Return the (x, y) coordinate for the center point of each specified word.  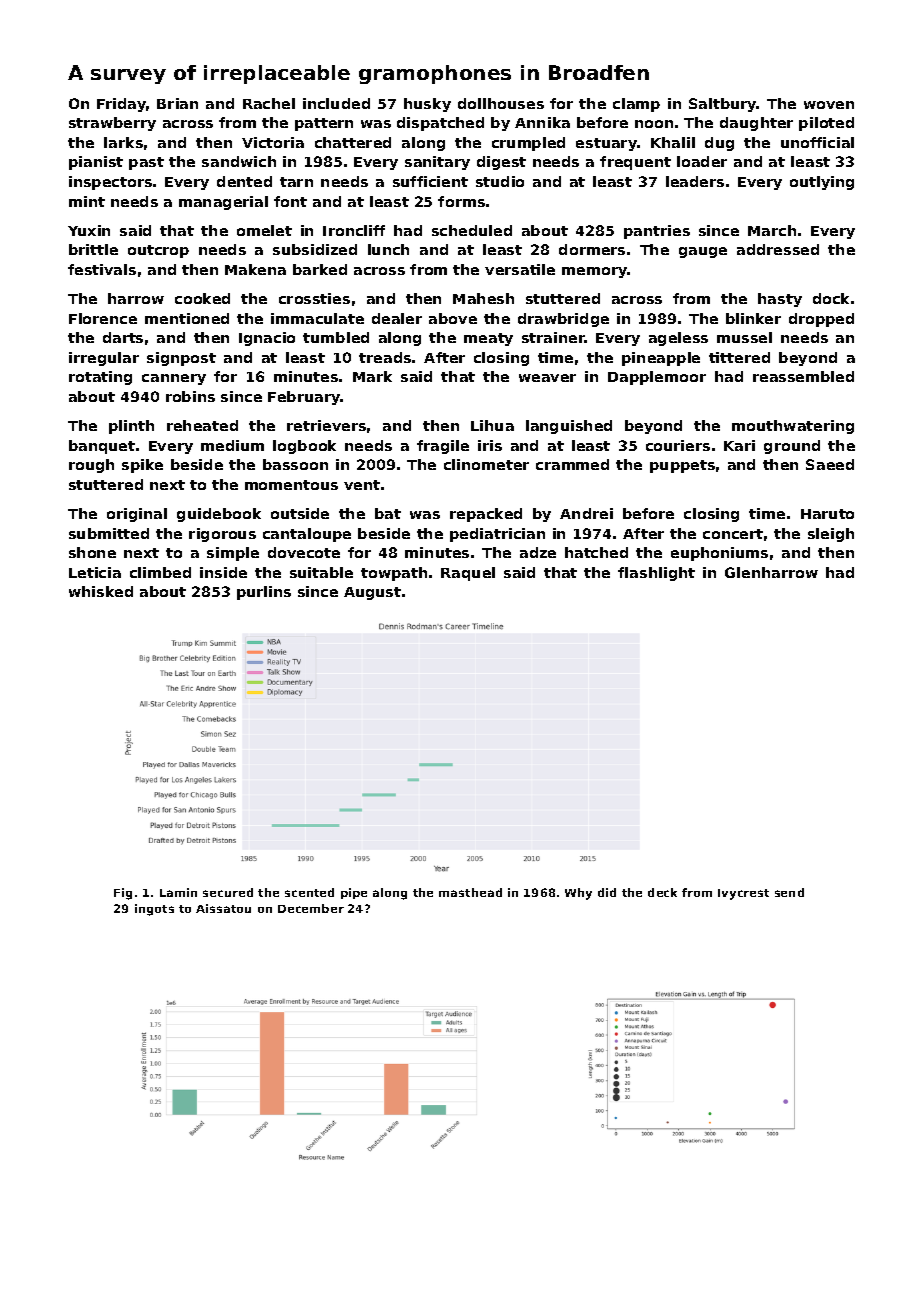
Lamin (178, 892)
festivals (102, 269)
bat (388, 513)
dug (719, 144)
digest (501, 163)
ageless (678, 339)
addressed (778, 249)
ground (792, 447)
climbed (160, 572)
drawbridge (563, 320)
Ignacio (267, 339)
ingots (154, 910)
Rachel (269, 103)
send (789, 892)
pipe (354, 893)
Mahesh (483, 298)
